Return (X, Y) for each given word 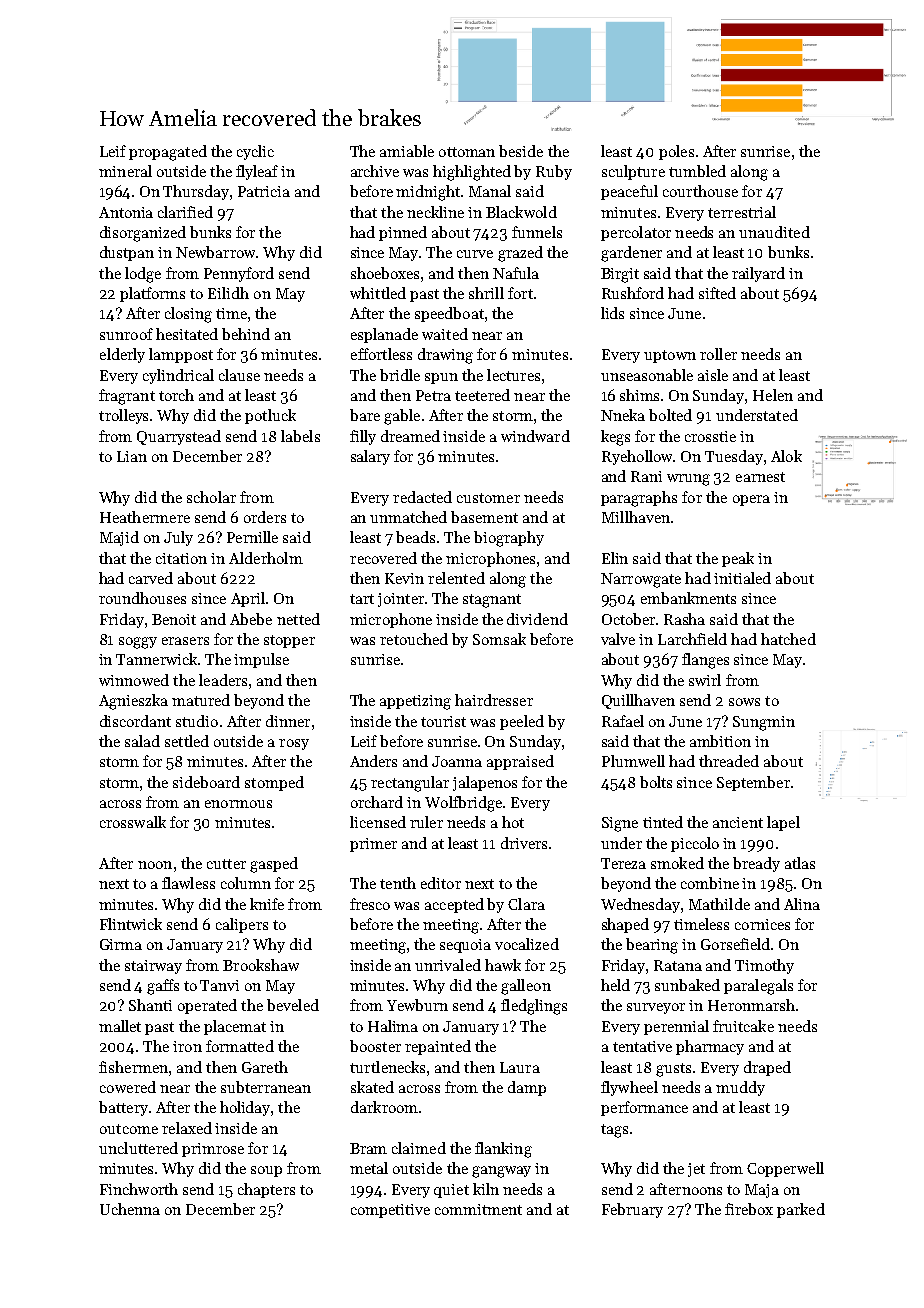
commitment (478, 1209)
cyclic (255, 152)
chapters (266, 1190)
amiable (407, 151)
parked (801, 1210)
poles (676, 152)
